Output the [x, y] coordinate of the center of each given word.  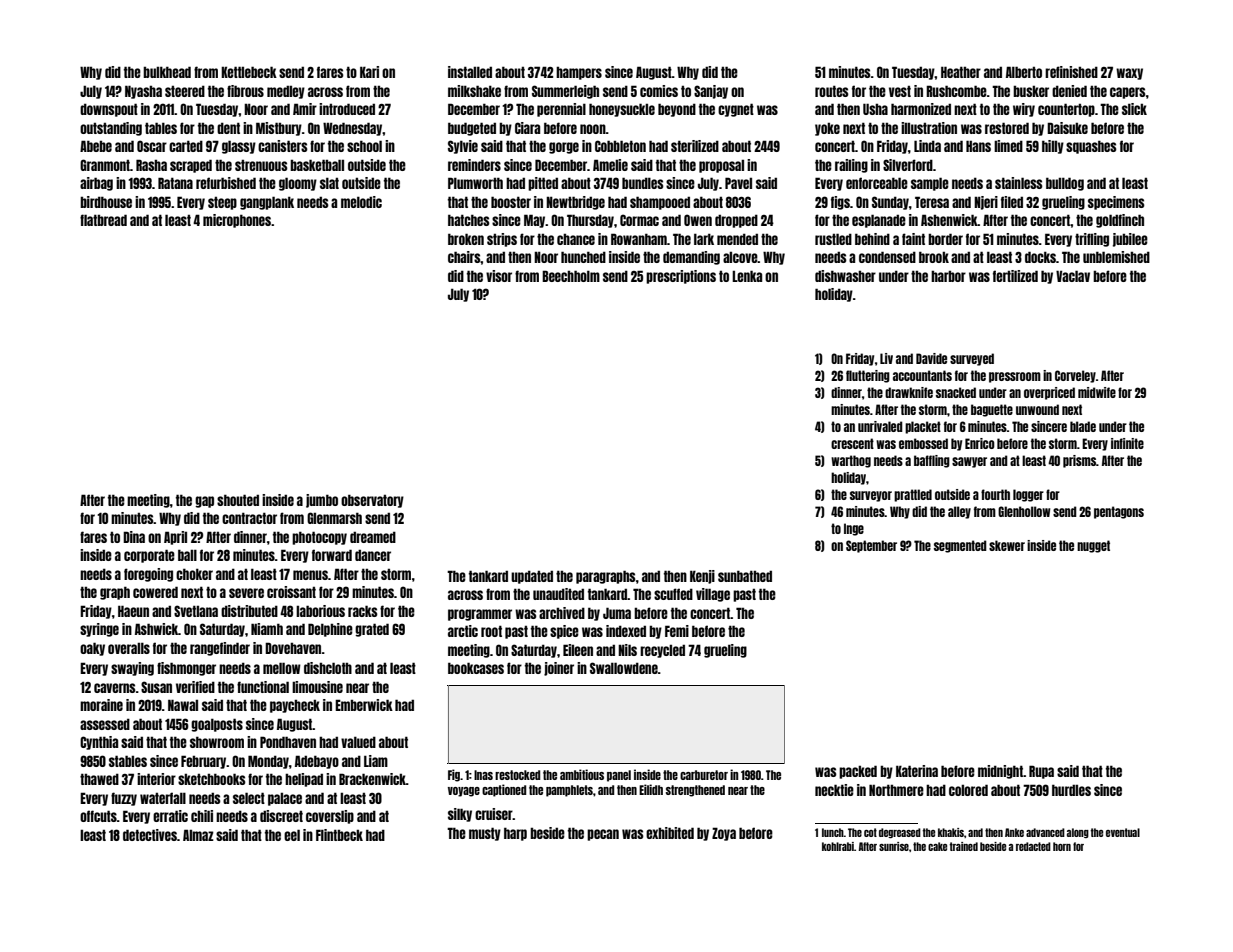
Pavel [738, 183]
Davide [931, 358]
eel [292, 835]
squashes [1091, 147]
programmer [480, 615]
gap [204, 502]
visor [499, 276]
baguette [992, 410]
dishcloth [328, 668]
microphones [237, 221]
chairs [464, 257]
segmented [960, 546]
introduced [347, 109]
